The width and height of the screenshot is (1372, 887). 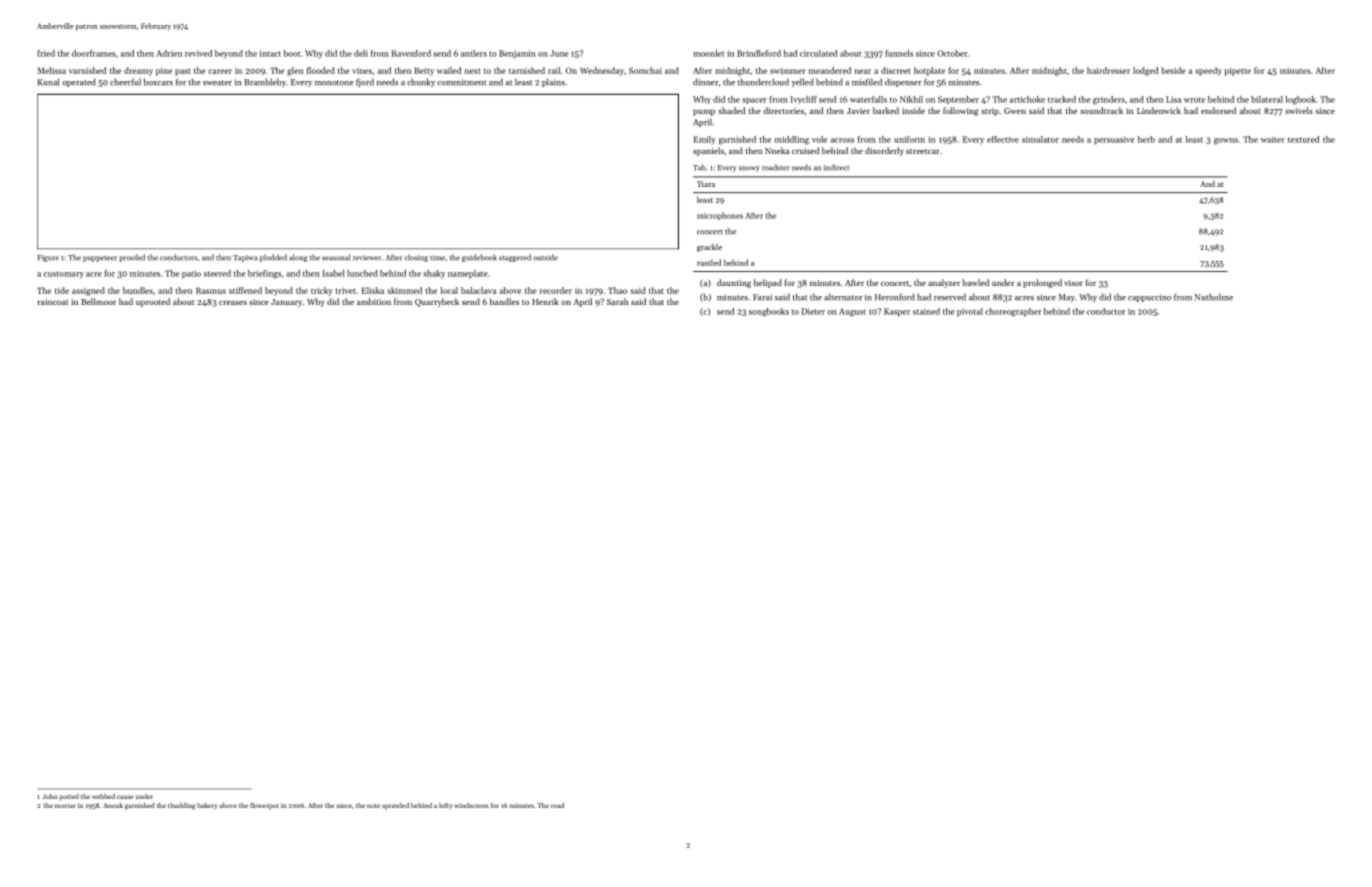 I want to click on note, so click(x=373, y=806).
